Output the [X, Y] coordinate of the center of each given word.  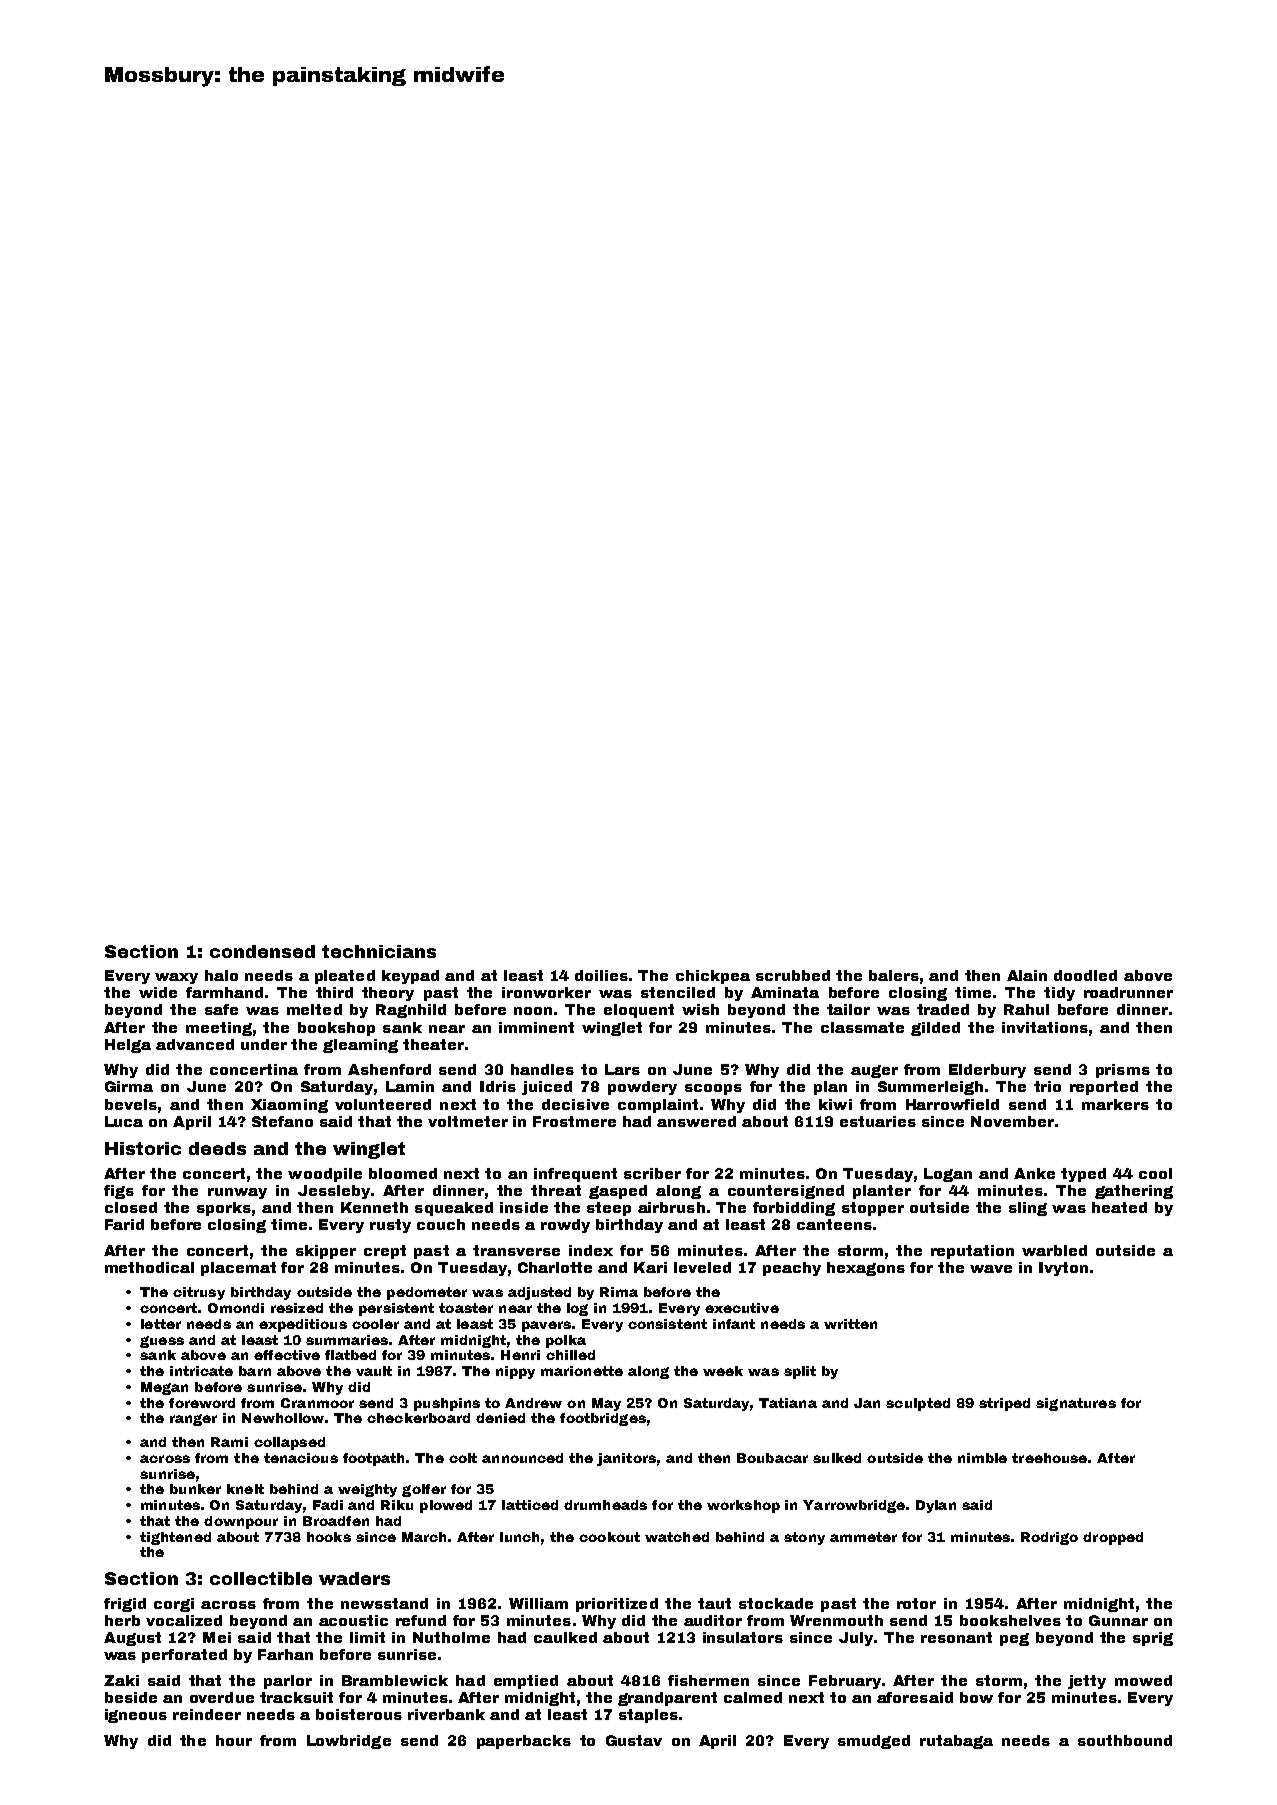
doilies [601, 975]
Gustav [634, 1740]
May [606, 1404]
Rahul [1026, 1009]
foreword [202, 1403]
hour [234, 1740]
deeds [217, 1148]
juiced [547, 1088]
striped [1004, 1404]
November [1012, 1121]
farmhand [224, 992]
